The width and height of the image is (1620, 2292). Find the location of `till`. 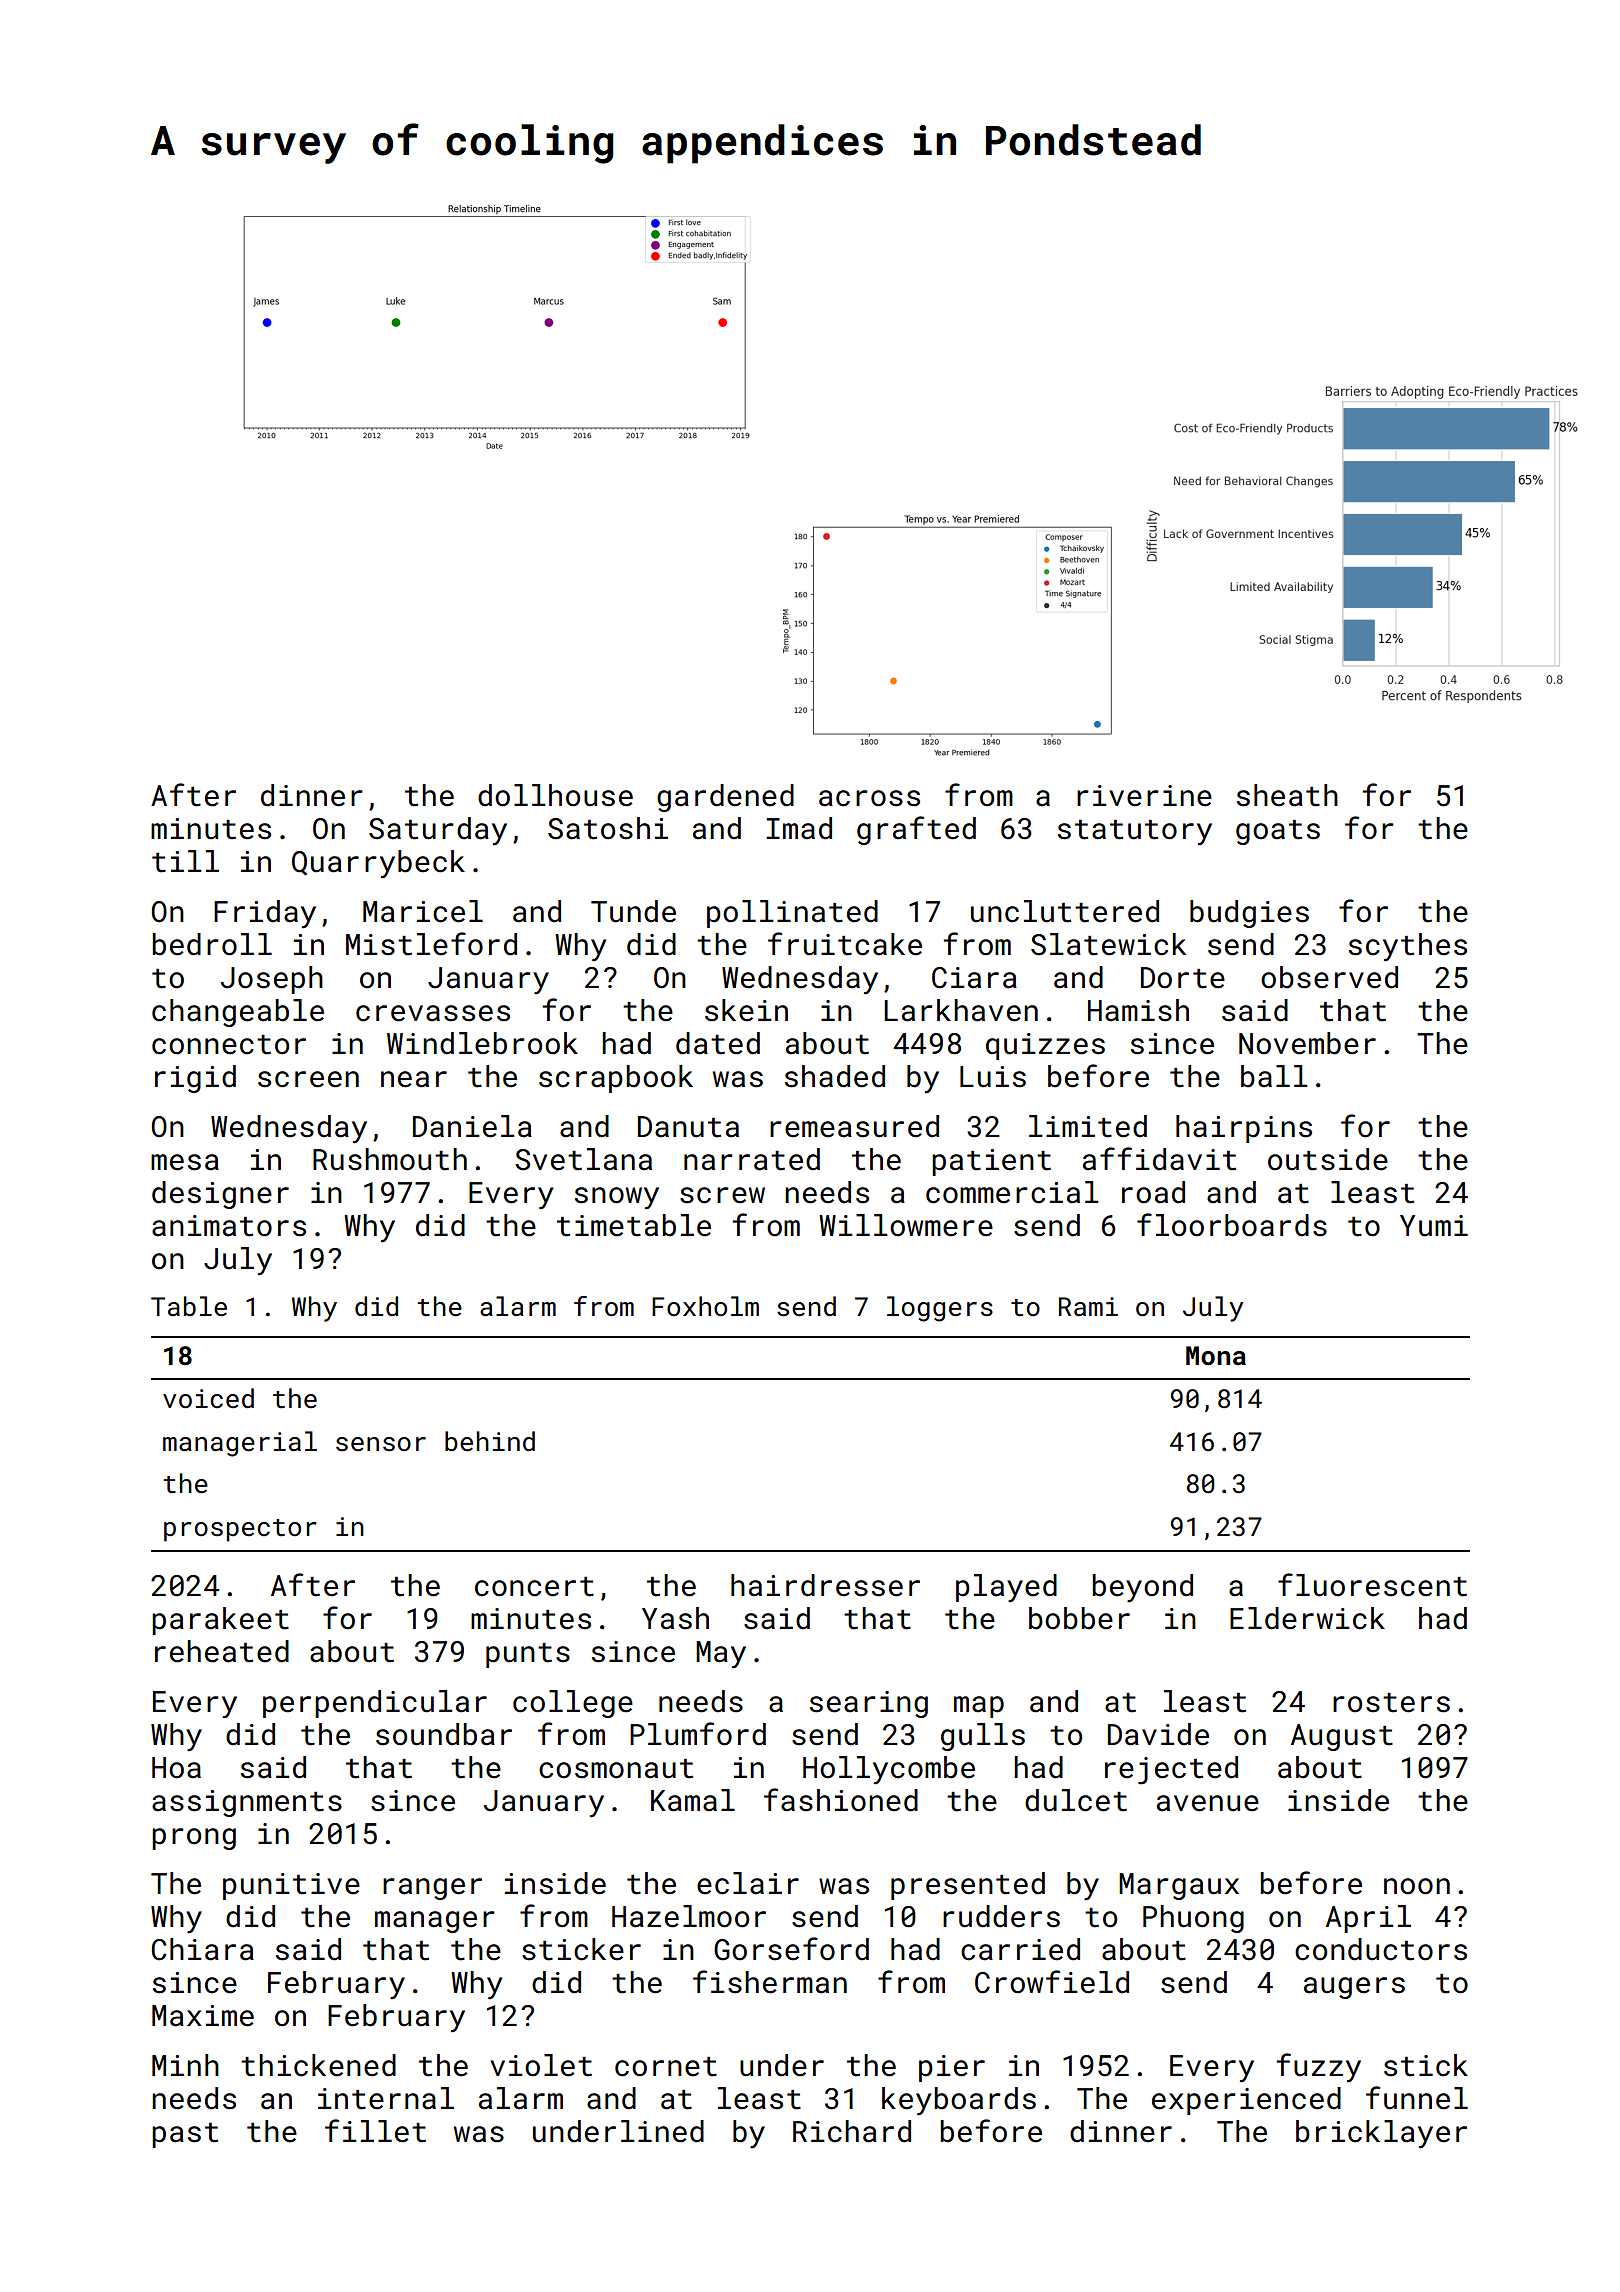

till is located at coordinates (185, 861).
